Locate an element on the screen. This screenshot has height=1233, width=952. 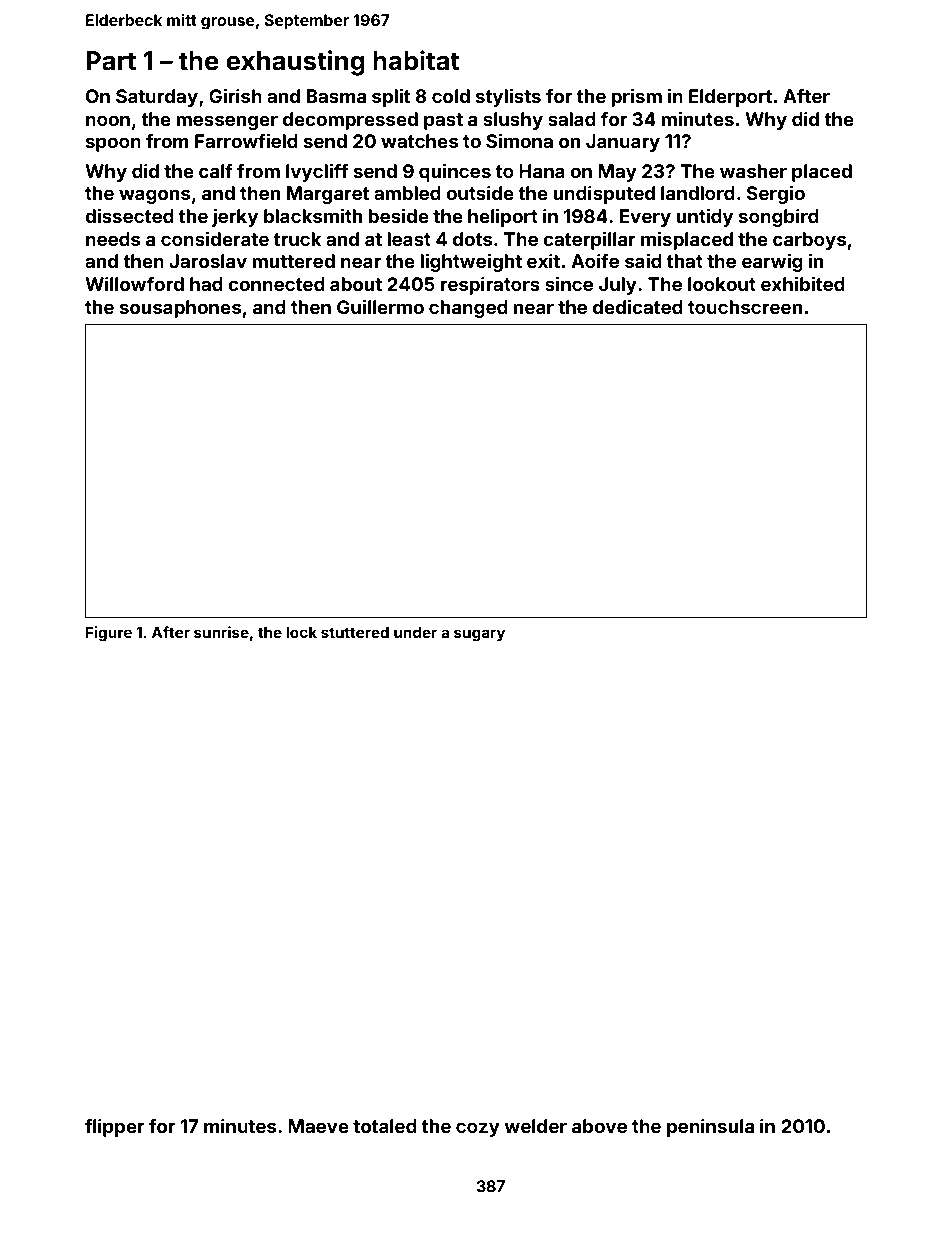
sunrise is located at coordinates (221, 632).
